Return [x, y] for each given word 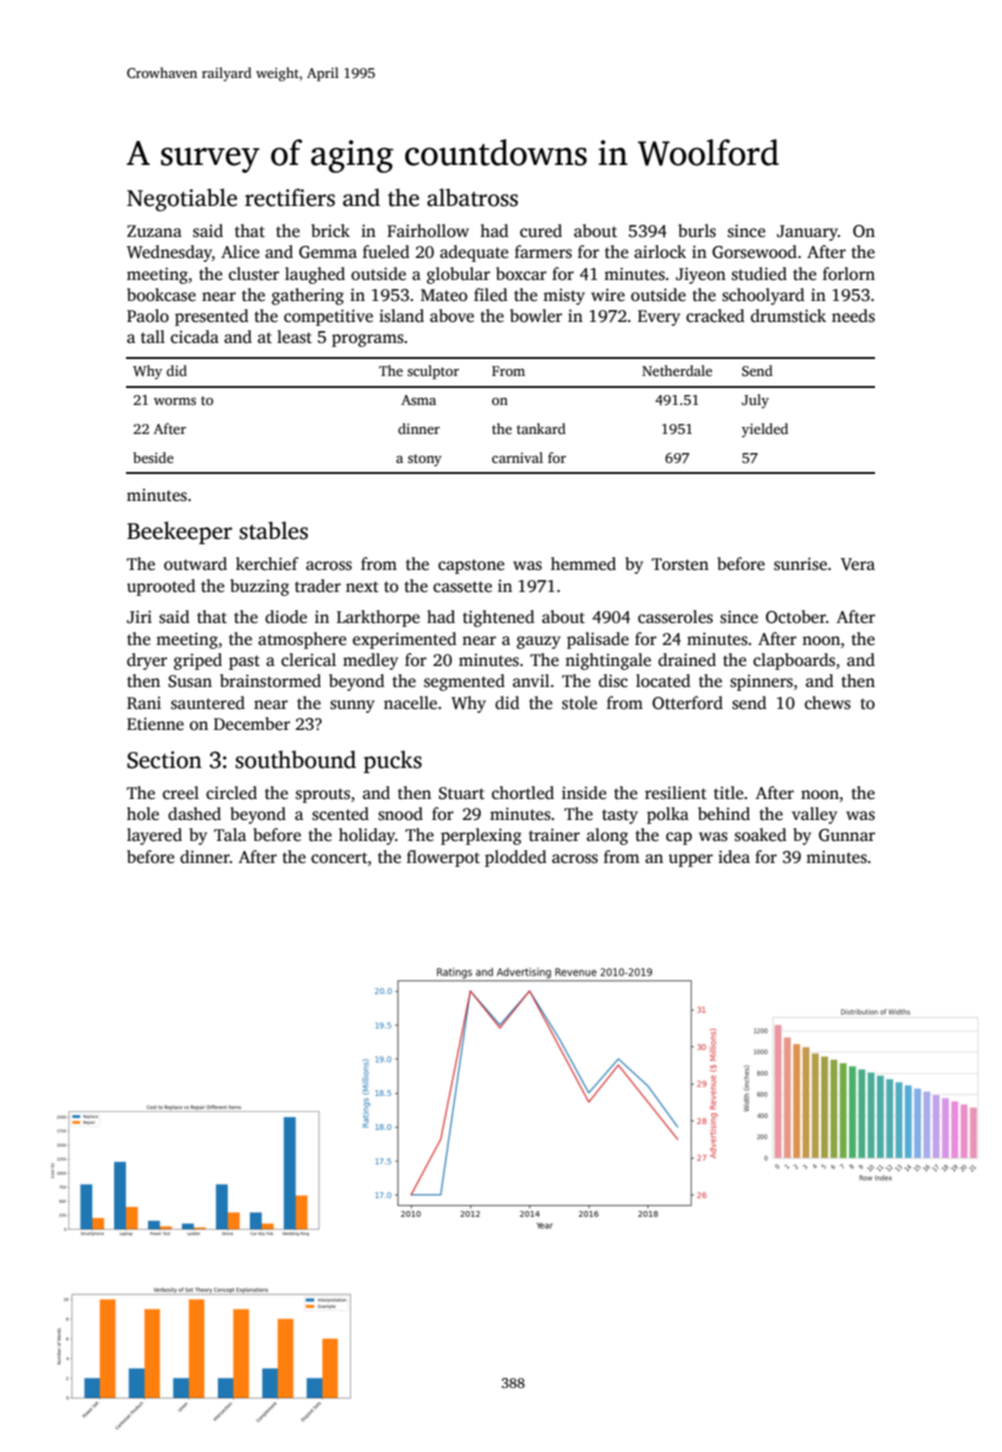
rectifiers [290, 197]
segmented [464, 682]
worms [175, 401]
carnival [517, 457]
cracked [715, 316]
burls [697, 231]
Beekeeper [179, 532]
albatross [472, 197]
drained [687, 660]
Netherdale [677, 370]
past [244, 662]
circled [231, 793]
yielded [765, 430]
